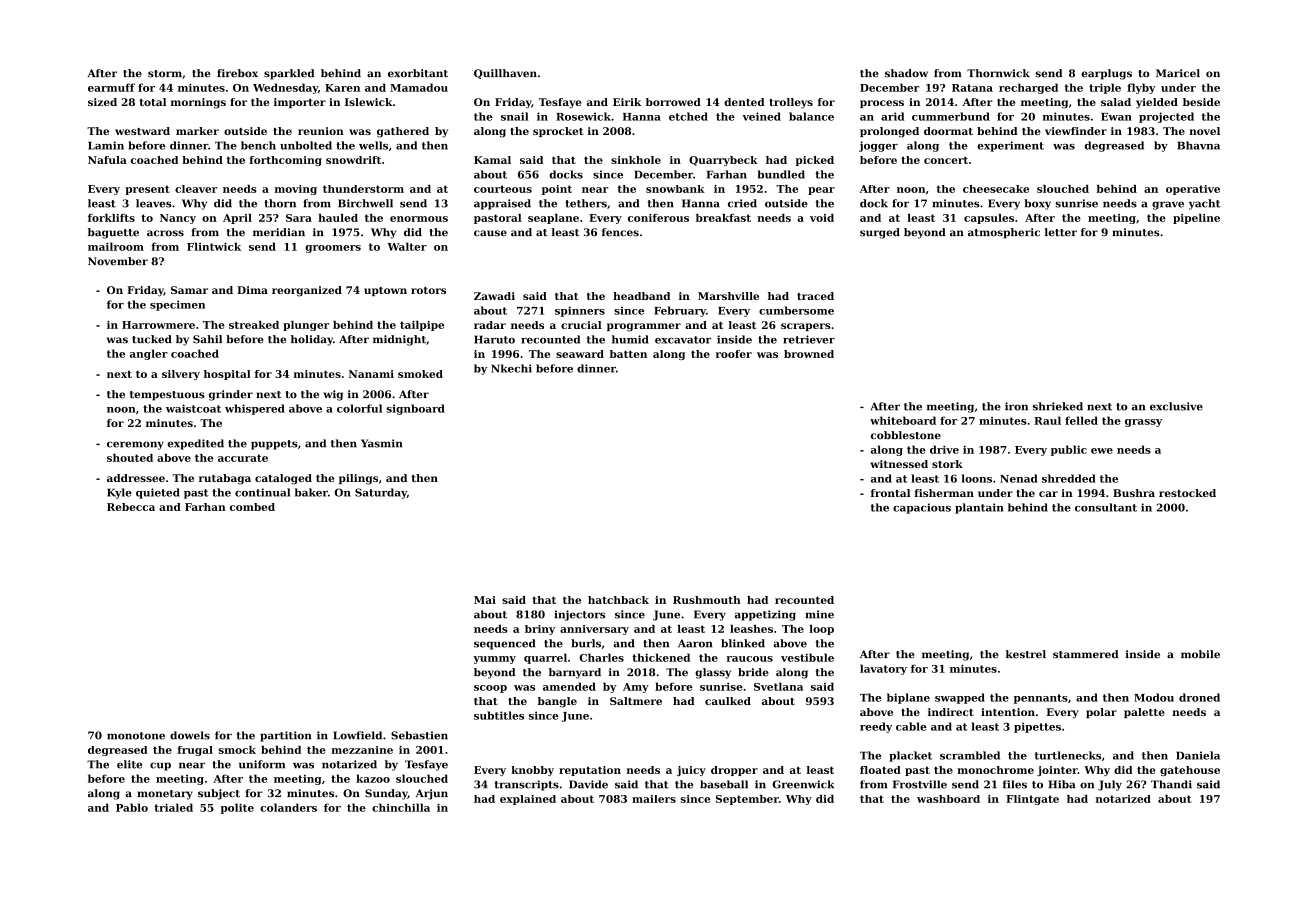 This screenshot has height=924, width=1308. I want to click on Ratana, so click(972, 88).
